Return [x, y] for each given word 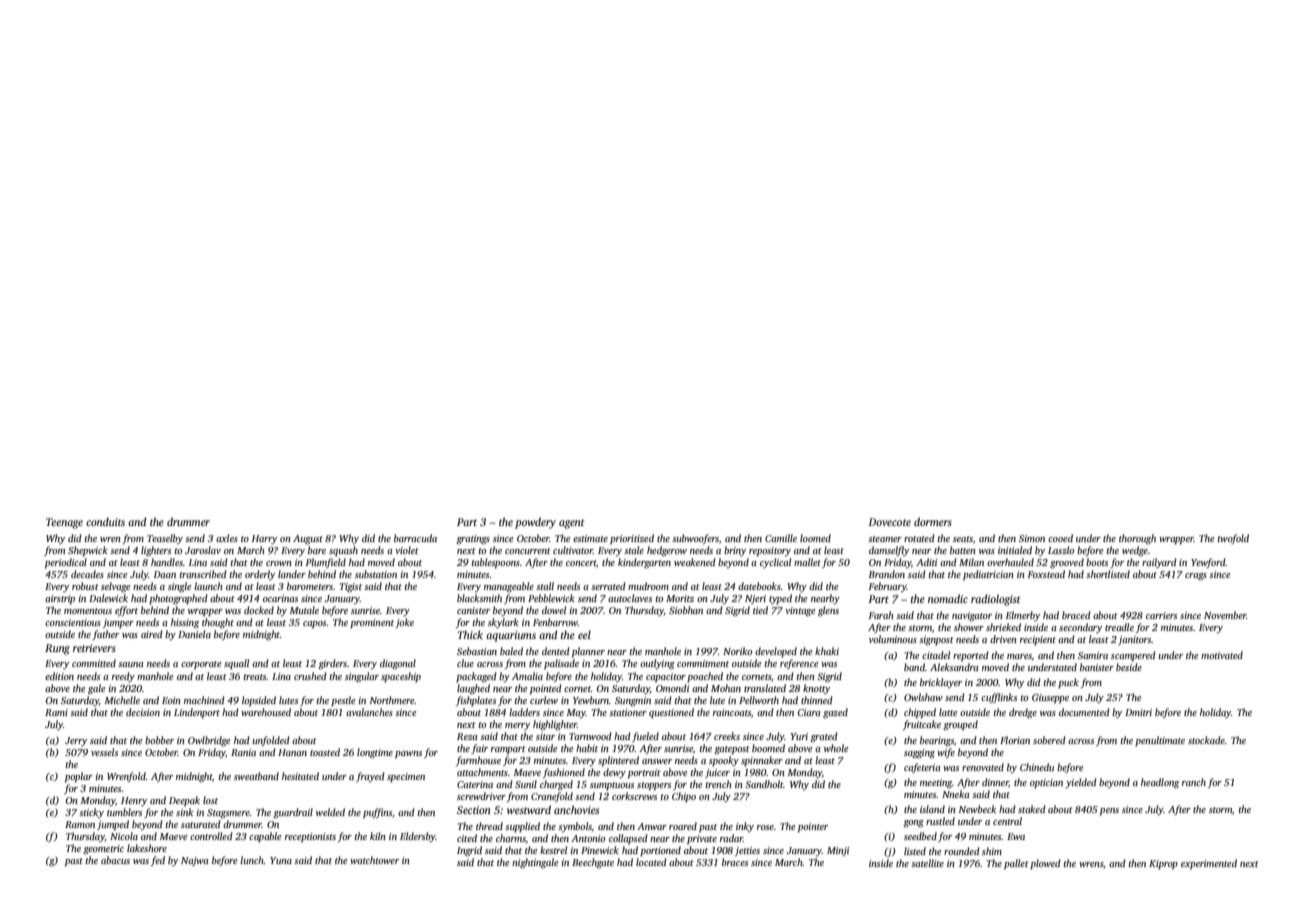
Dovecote [890, 522]
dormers [933, 521]
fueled [645, 737]
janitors [1134, 640]
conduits [105, 521]
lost [210, 800]
